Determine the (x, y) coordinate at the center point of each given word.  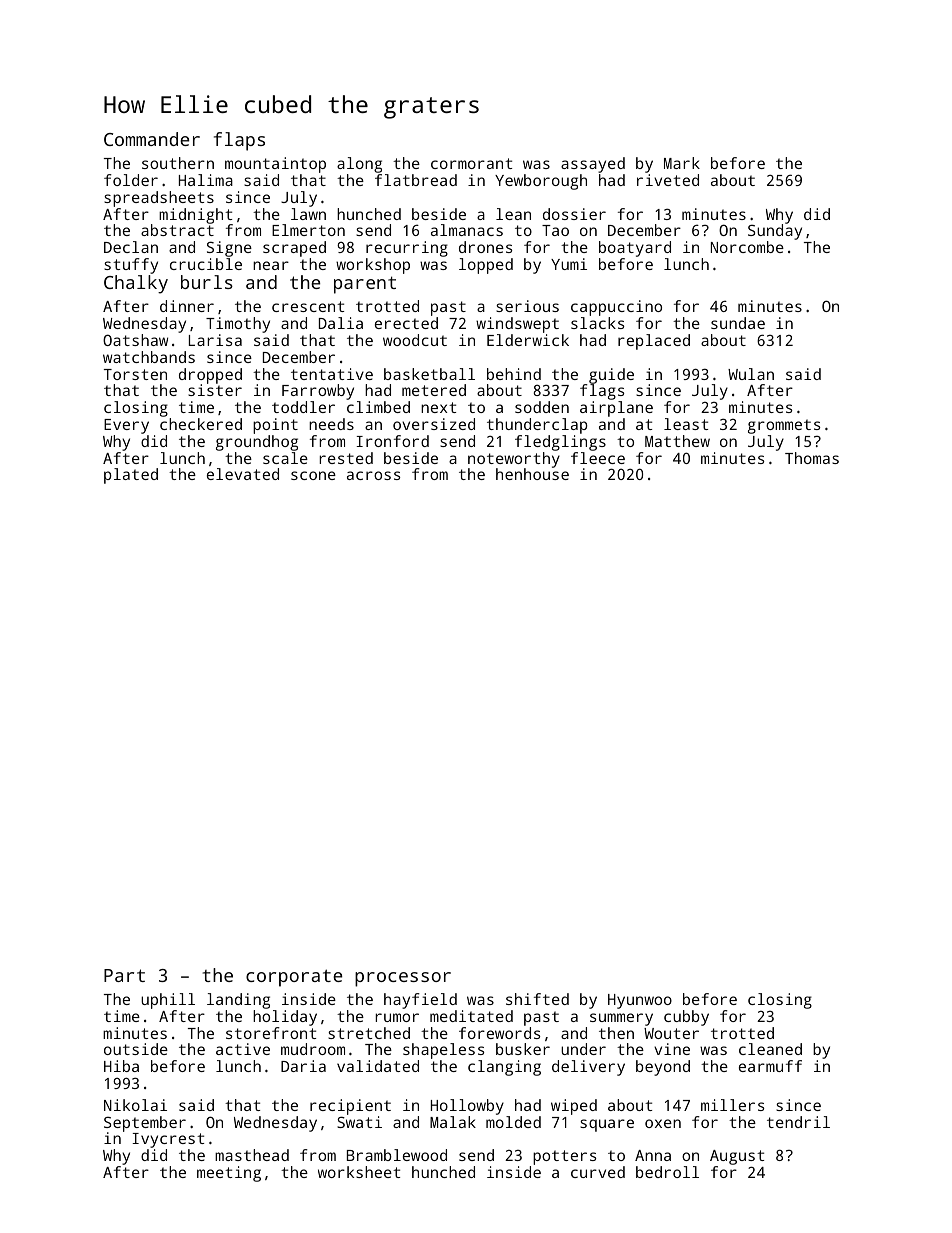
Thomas (812, 458)
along (359, 165)
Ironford (392, 441)
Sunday (775, 232)
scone (313, 475)
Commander (152, 139)
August (737, 1157)
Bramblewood (397, 1155)
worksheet (359, 1172)
